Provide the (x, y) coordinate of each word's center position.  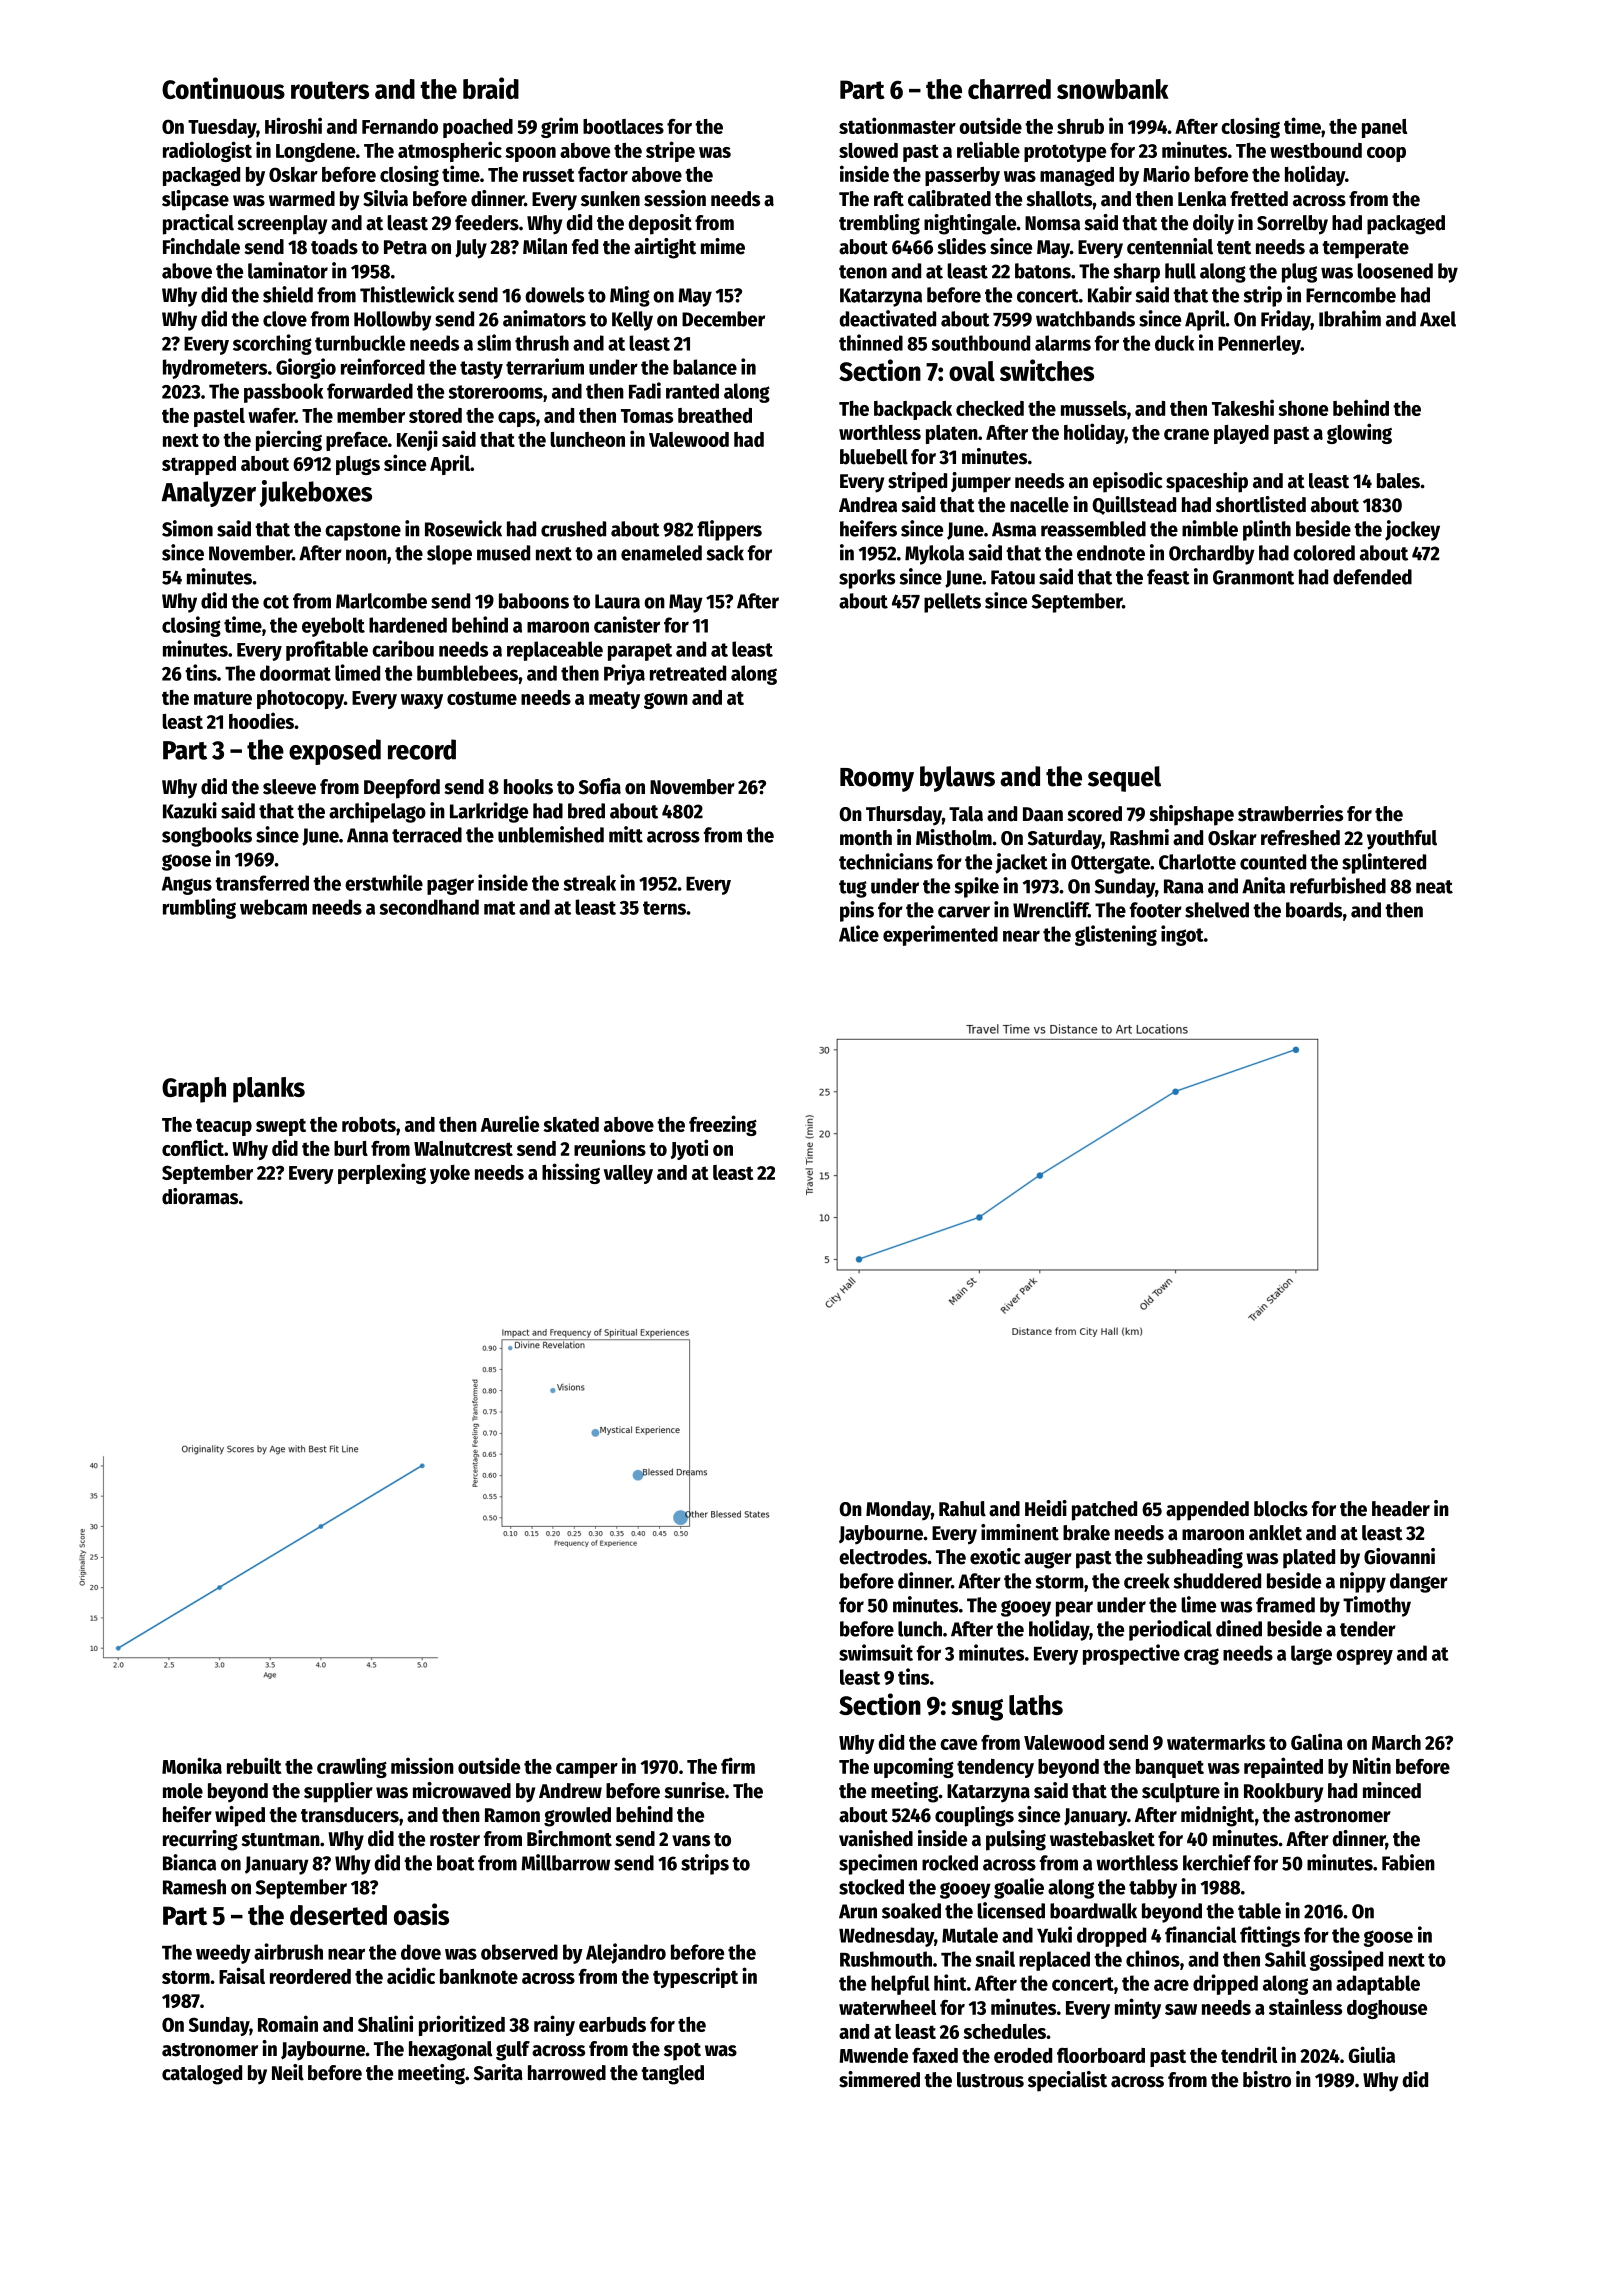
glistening (1116, 935)
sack (725, 553)
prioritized (462, 2025)
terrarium (545, 366)
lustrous (990, 2080)
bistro (1267, 2079)
